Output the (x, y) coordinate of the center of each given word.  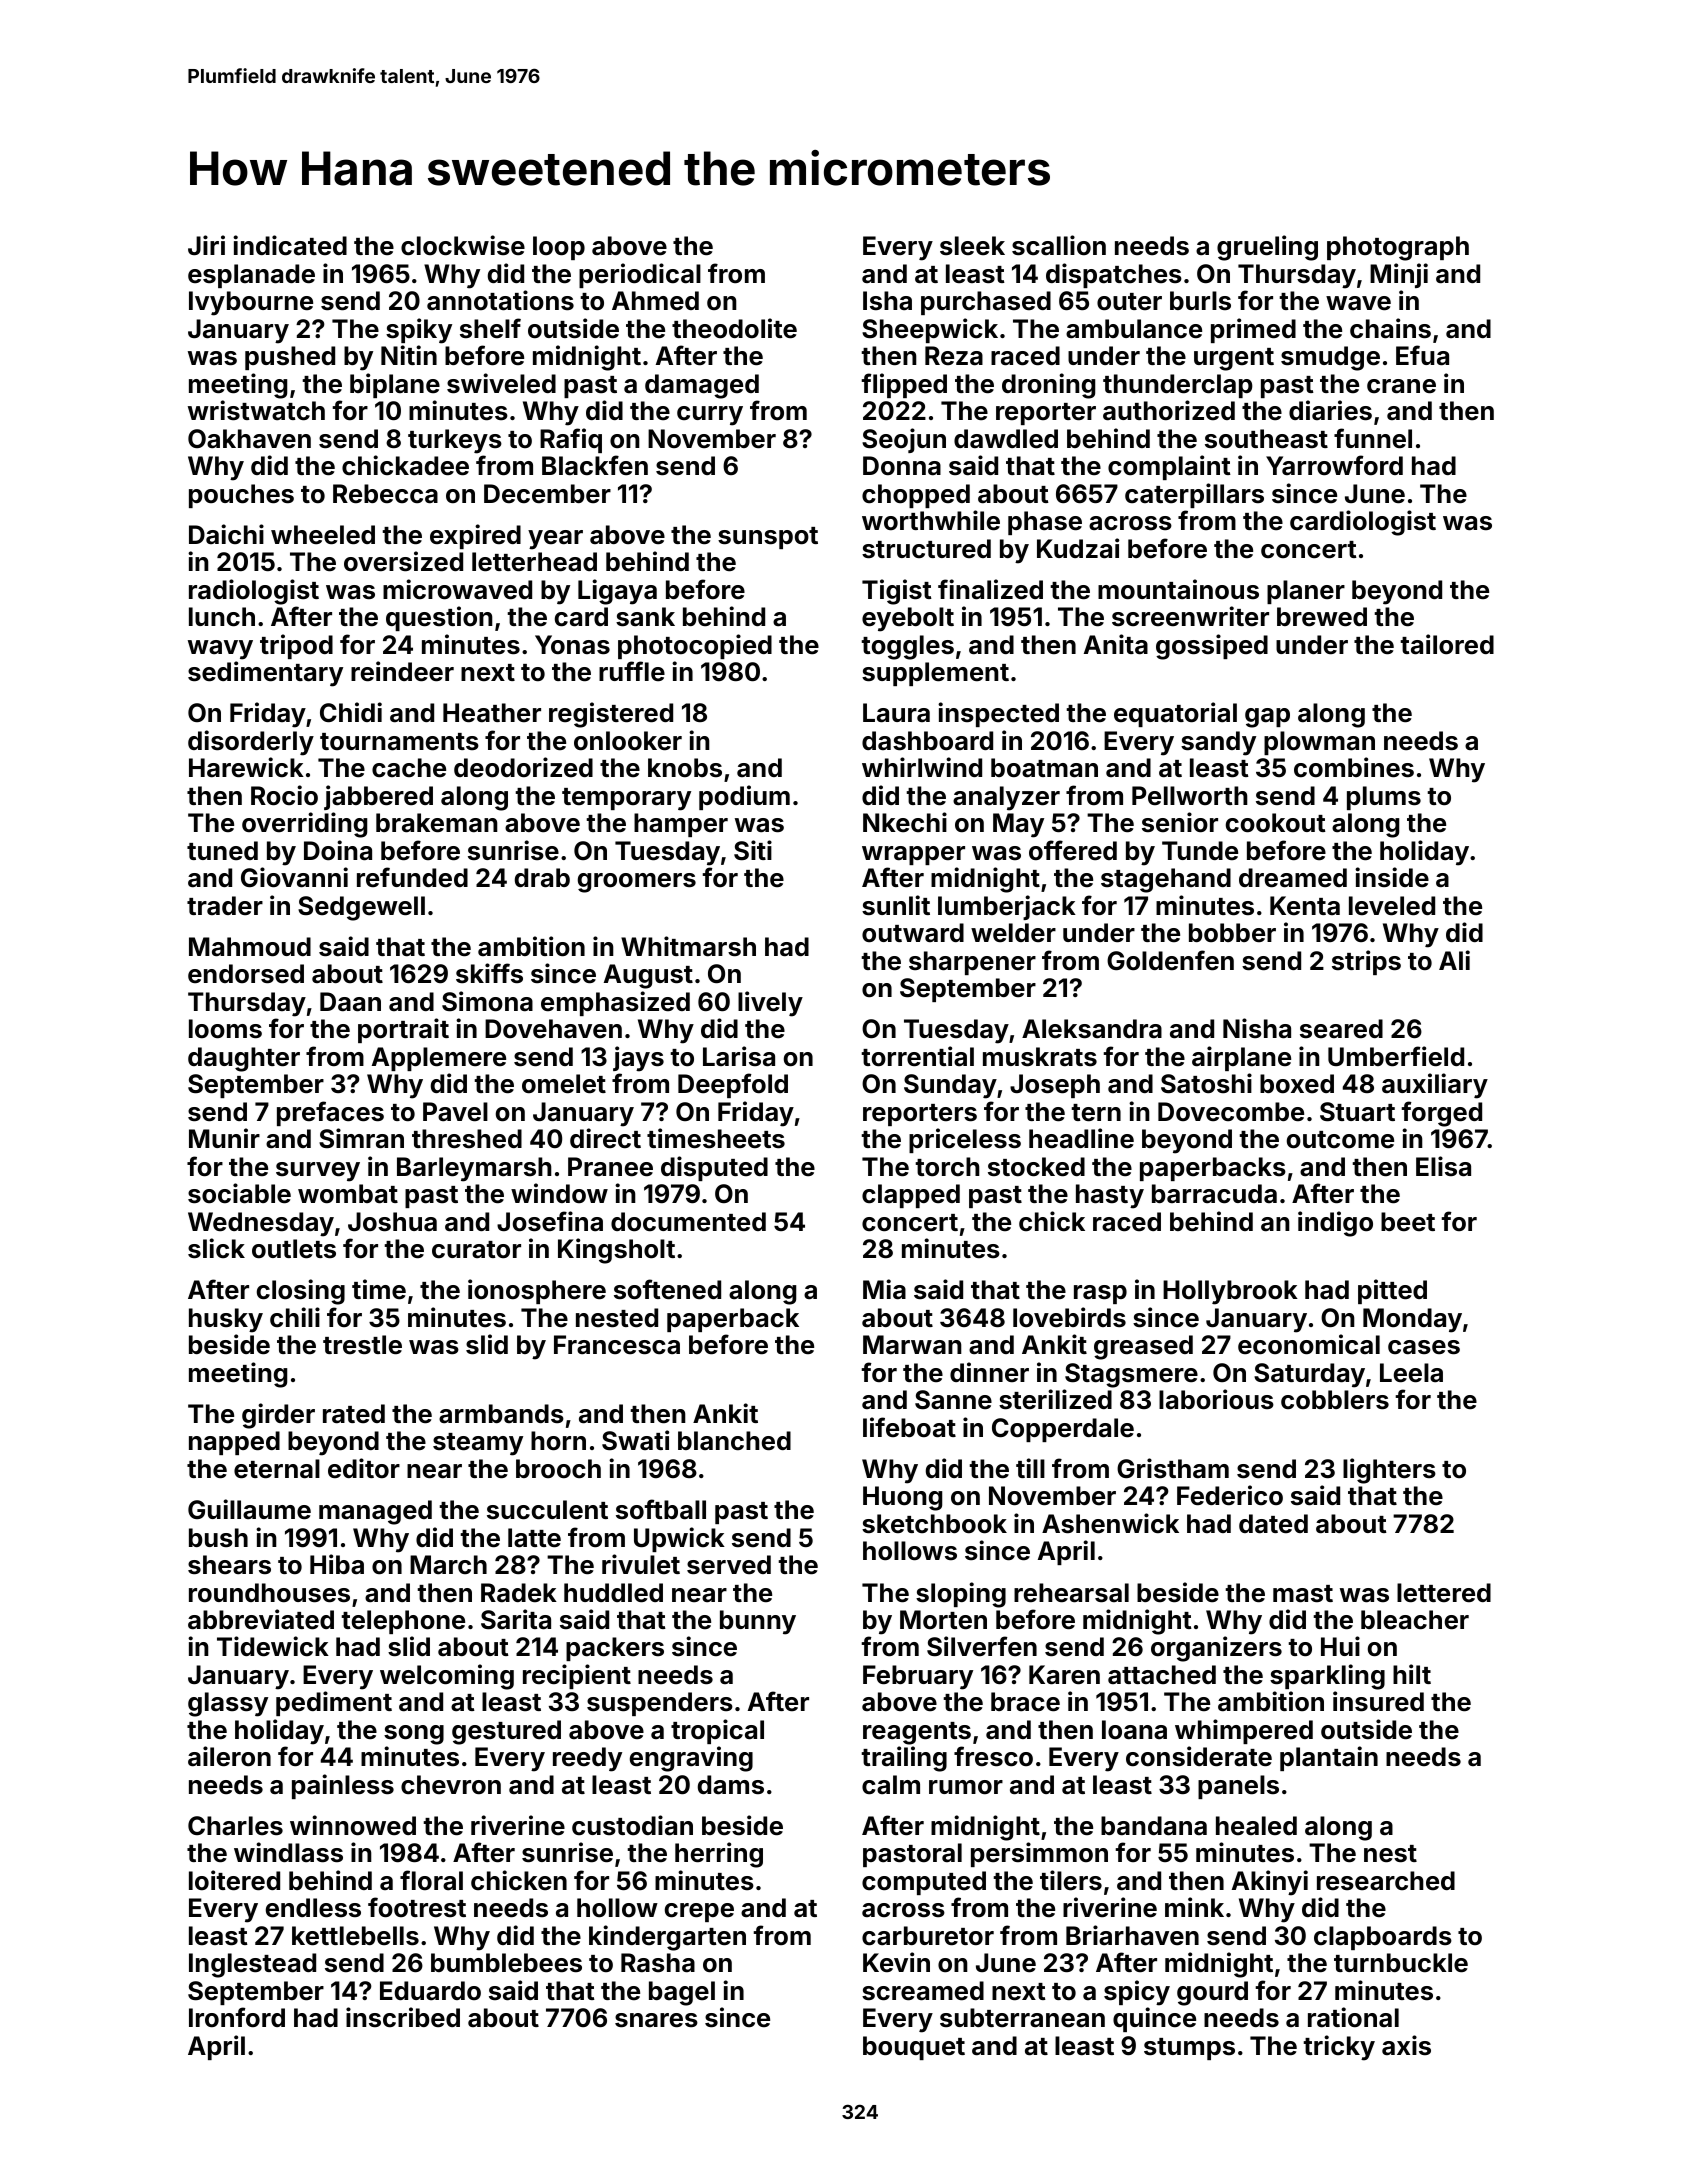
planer (1306, 592)
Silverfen (982, 1646)
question (439, 618)
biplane (395, 385)
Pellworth (1190, 795)
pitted (1392, 1291)
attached (1162, 1675)
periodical (640, 275)
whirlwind (922, 767)
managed (375, 1512)
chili (295, 1317)
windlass (288, 1852)
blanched (734, 1441)
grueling (1267, 248)
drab (542, 878)
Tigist (897, 592)
